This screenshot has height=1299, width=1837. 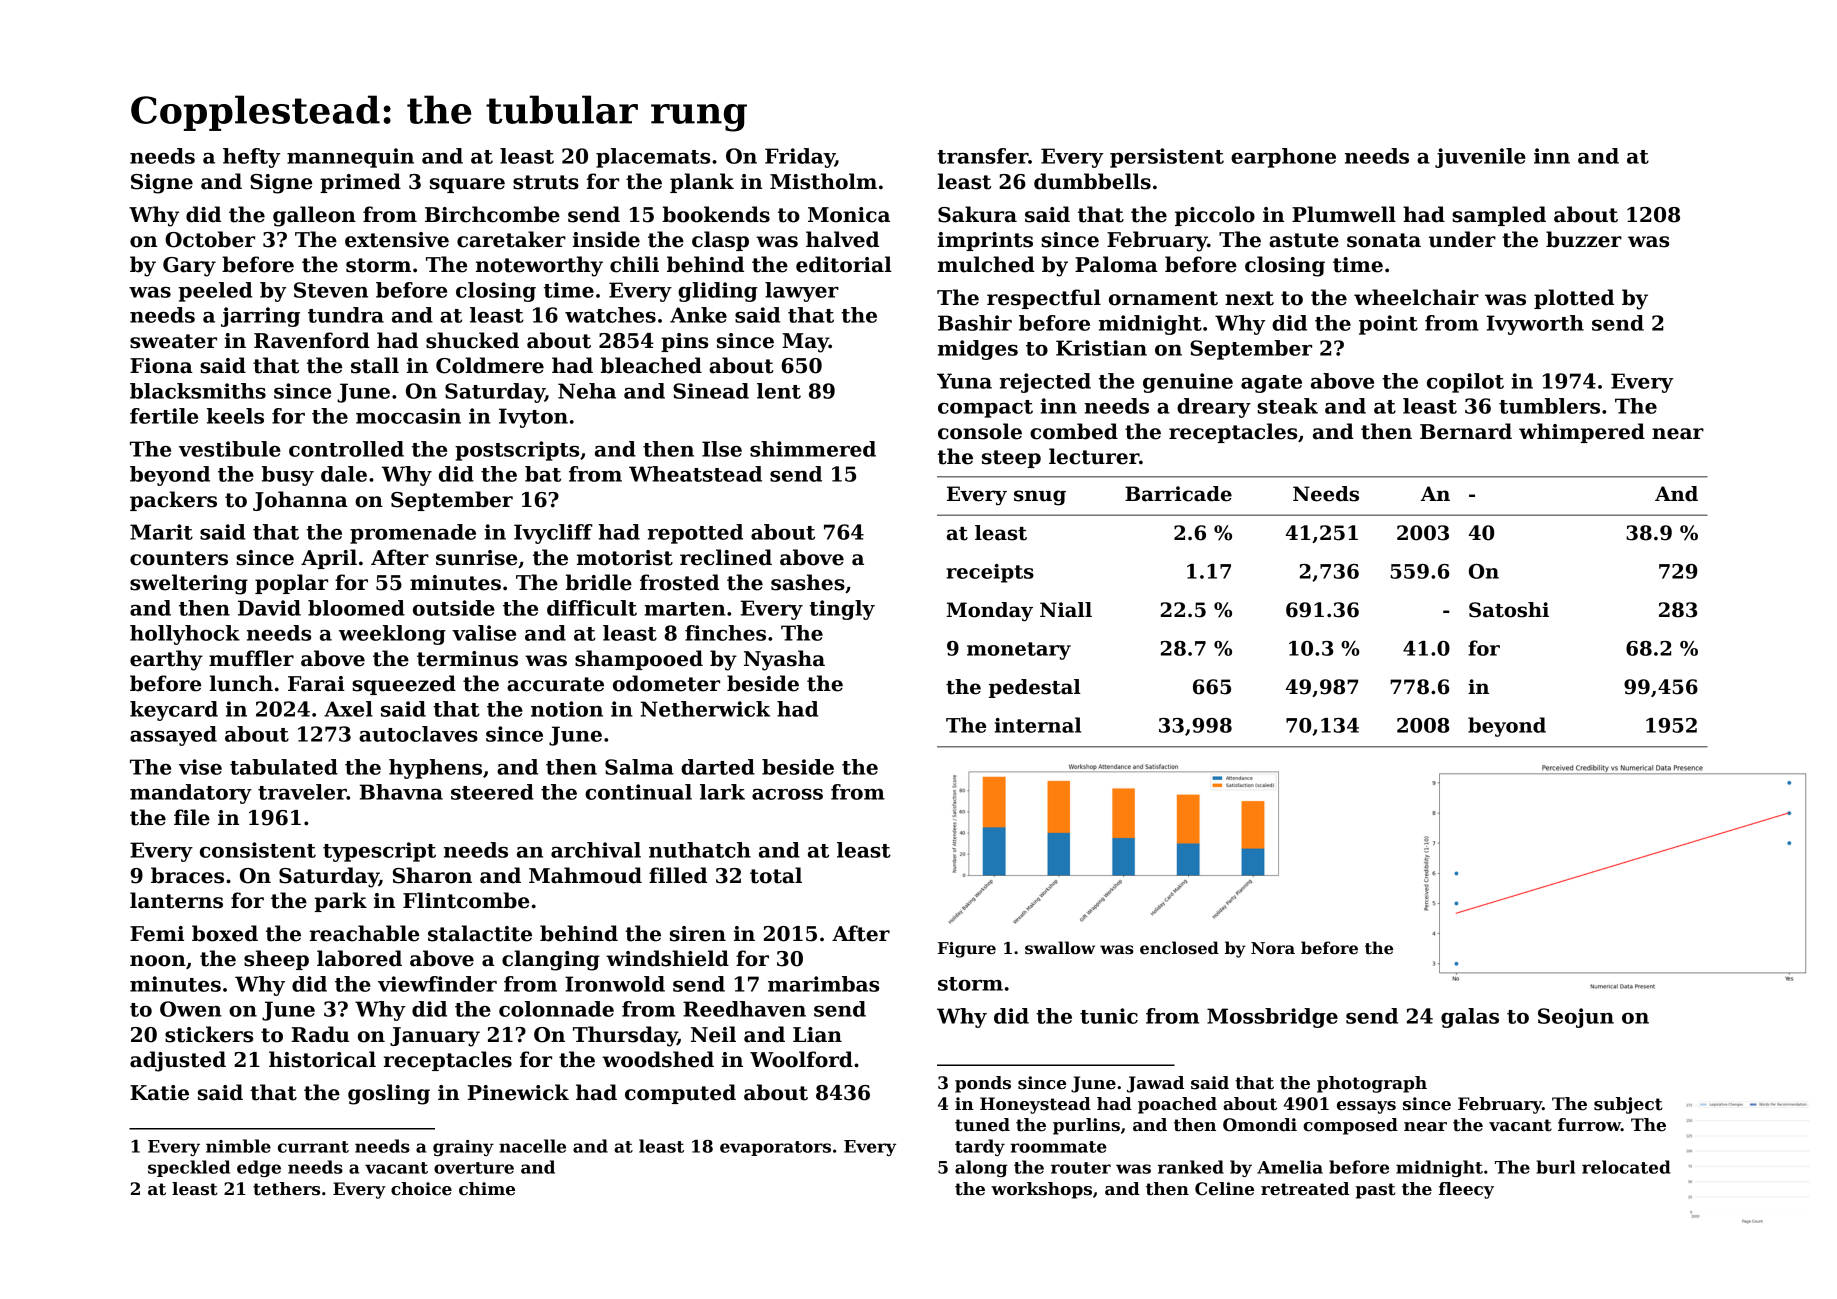 What do you see at coordinates (474, 1168) in the screenshot?
I see `overture` at bounding box center [474, 1168].
